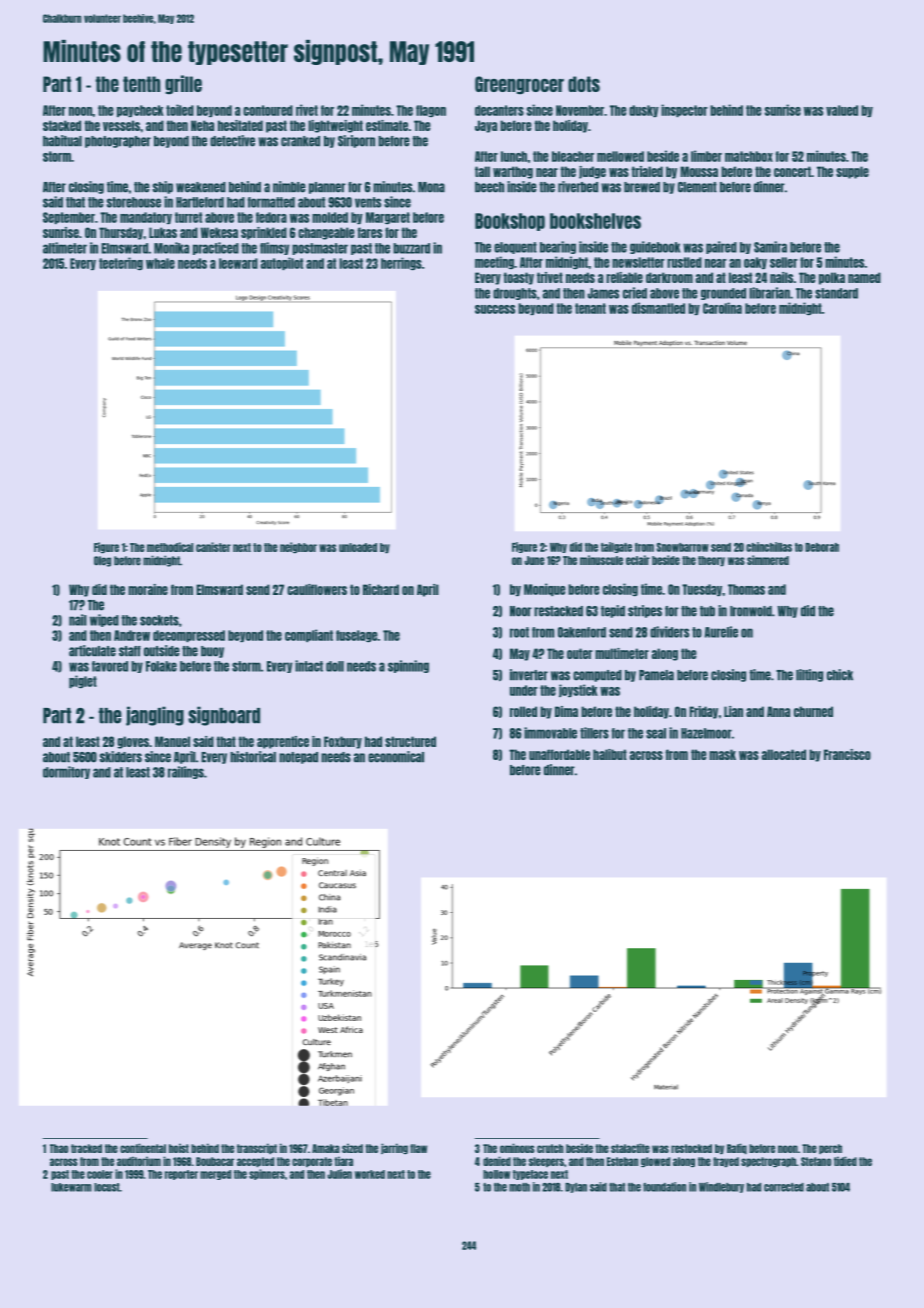 This screenshot has width=924, height=1308. What do you see at coordinates (721, 1187) in the screenshot?
I see `Windlebury` at bounding box center [721, 1187].
